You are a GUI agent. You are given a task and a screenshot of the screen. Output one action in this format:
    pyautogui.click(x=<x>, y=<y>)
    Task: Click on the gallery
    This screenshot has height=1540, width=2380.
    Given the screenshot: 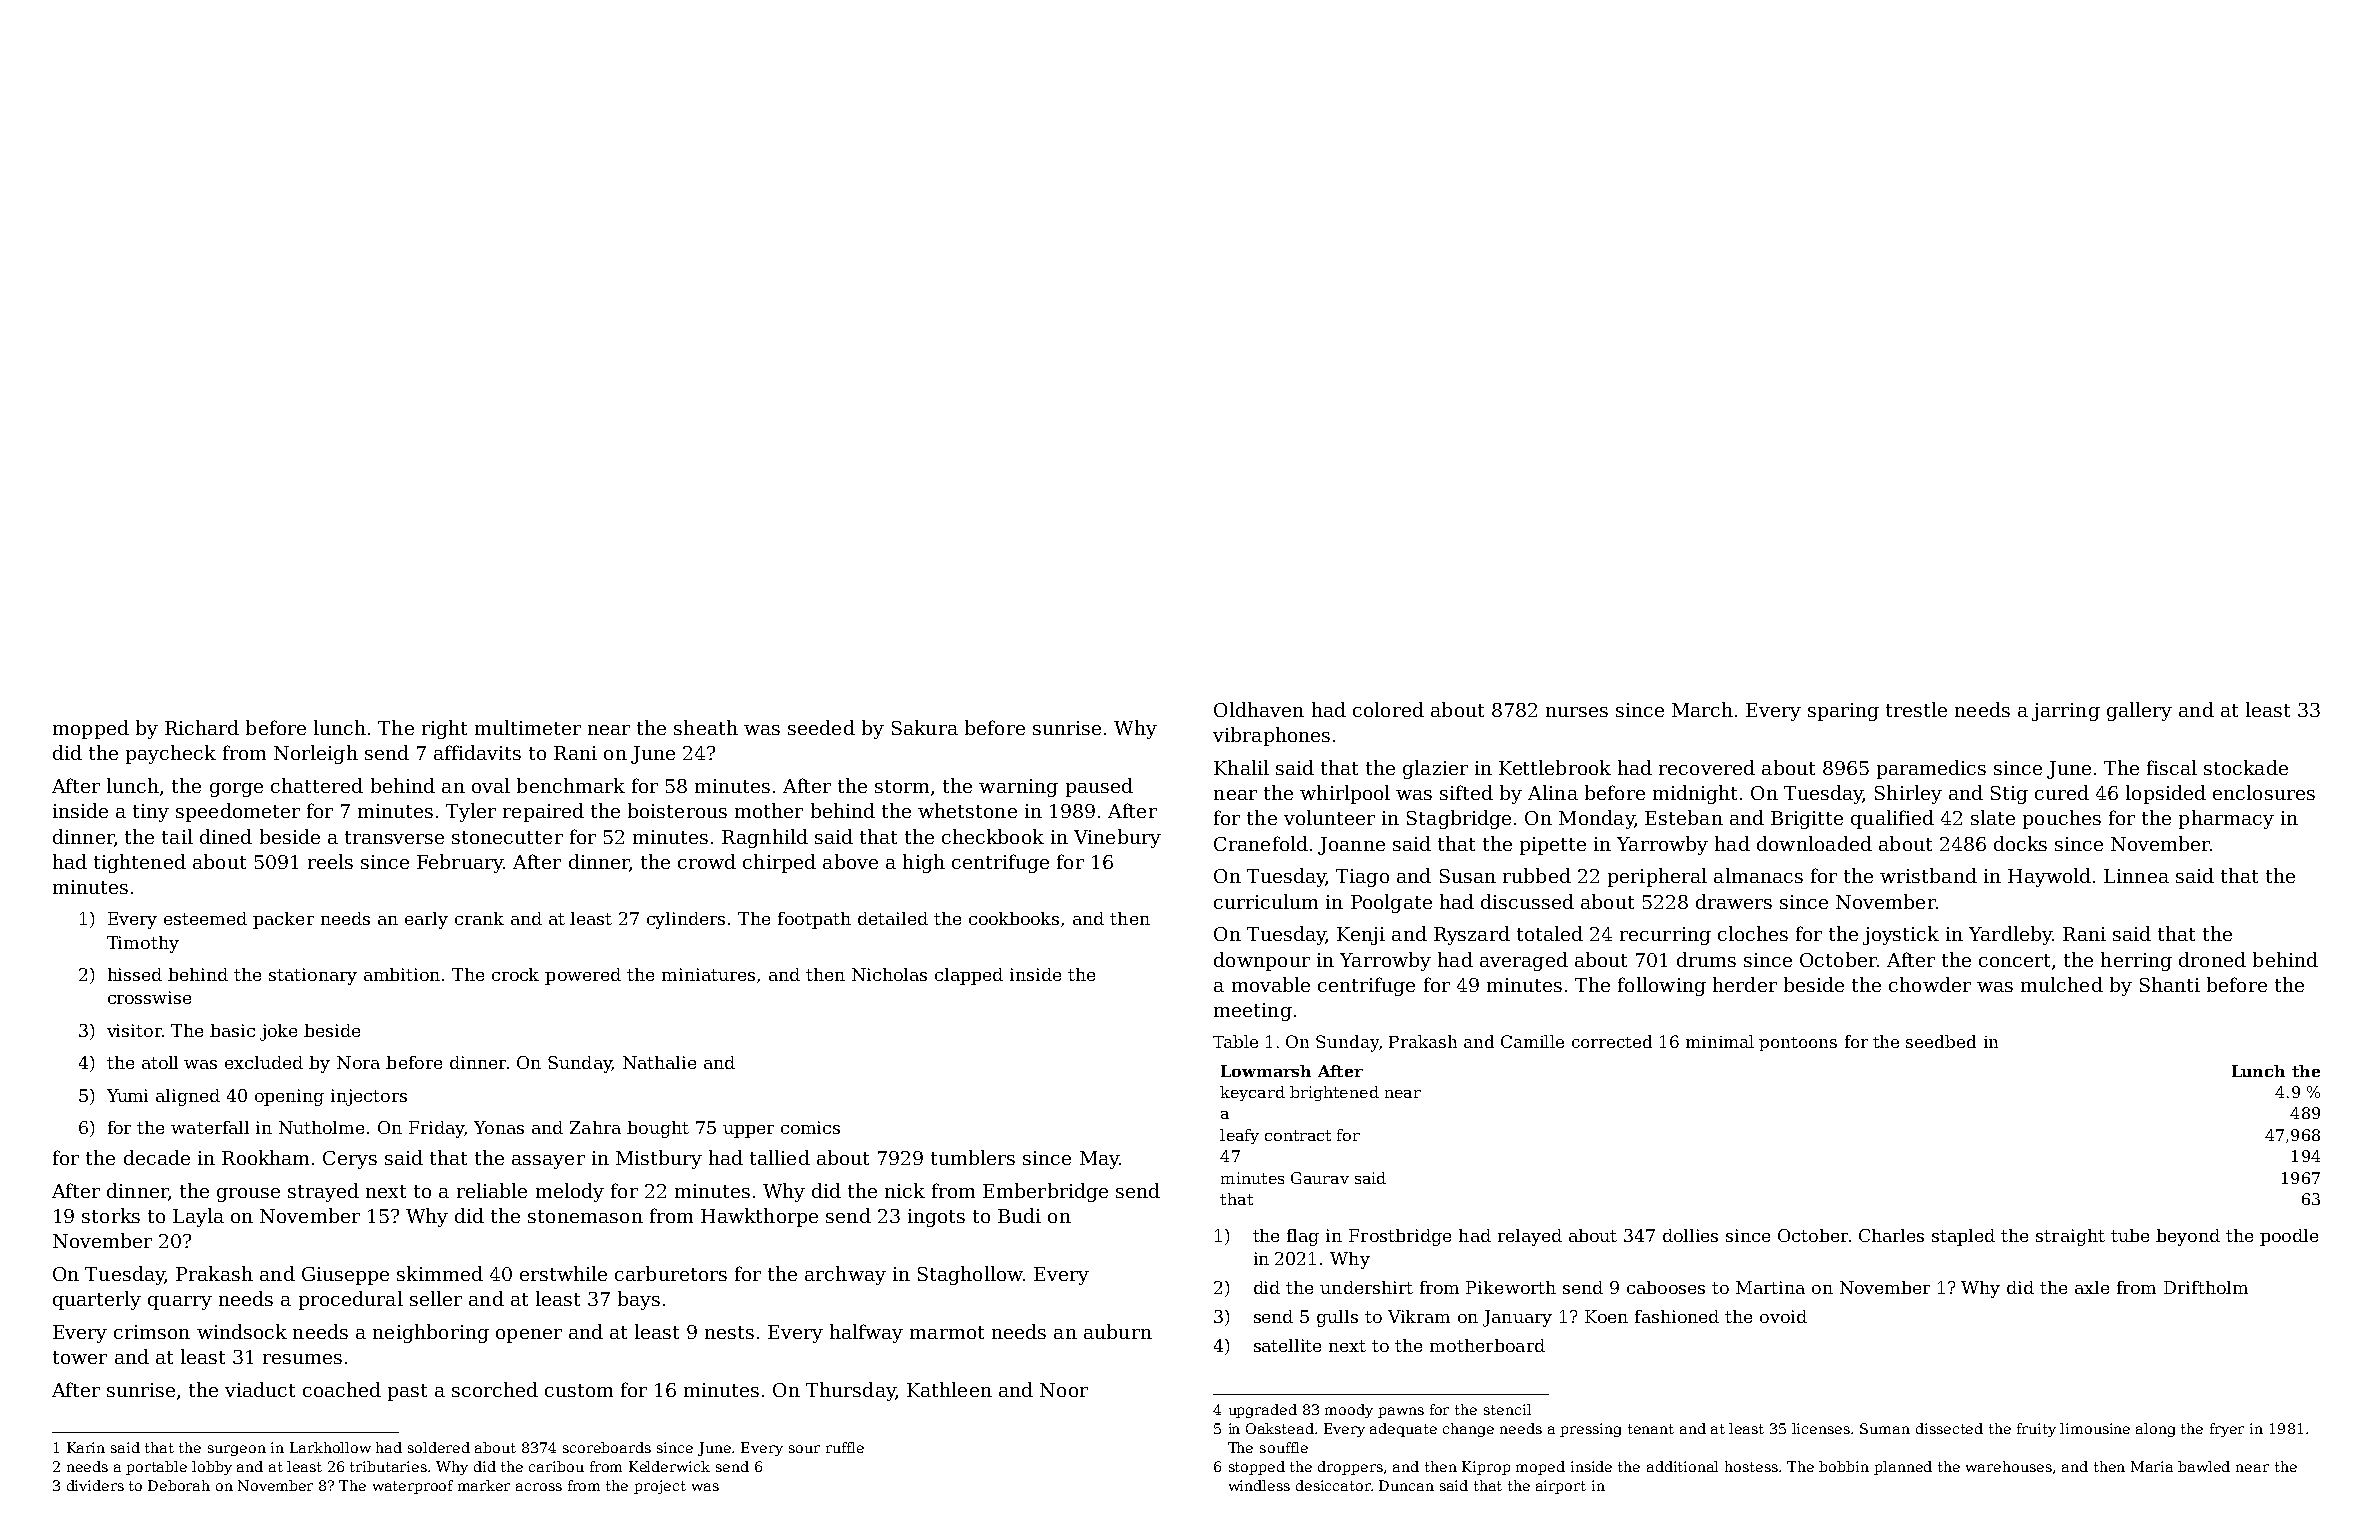 What is the action you would take?
    pyautogui.click(x=2139, y=711)
